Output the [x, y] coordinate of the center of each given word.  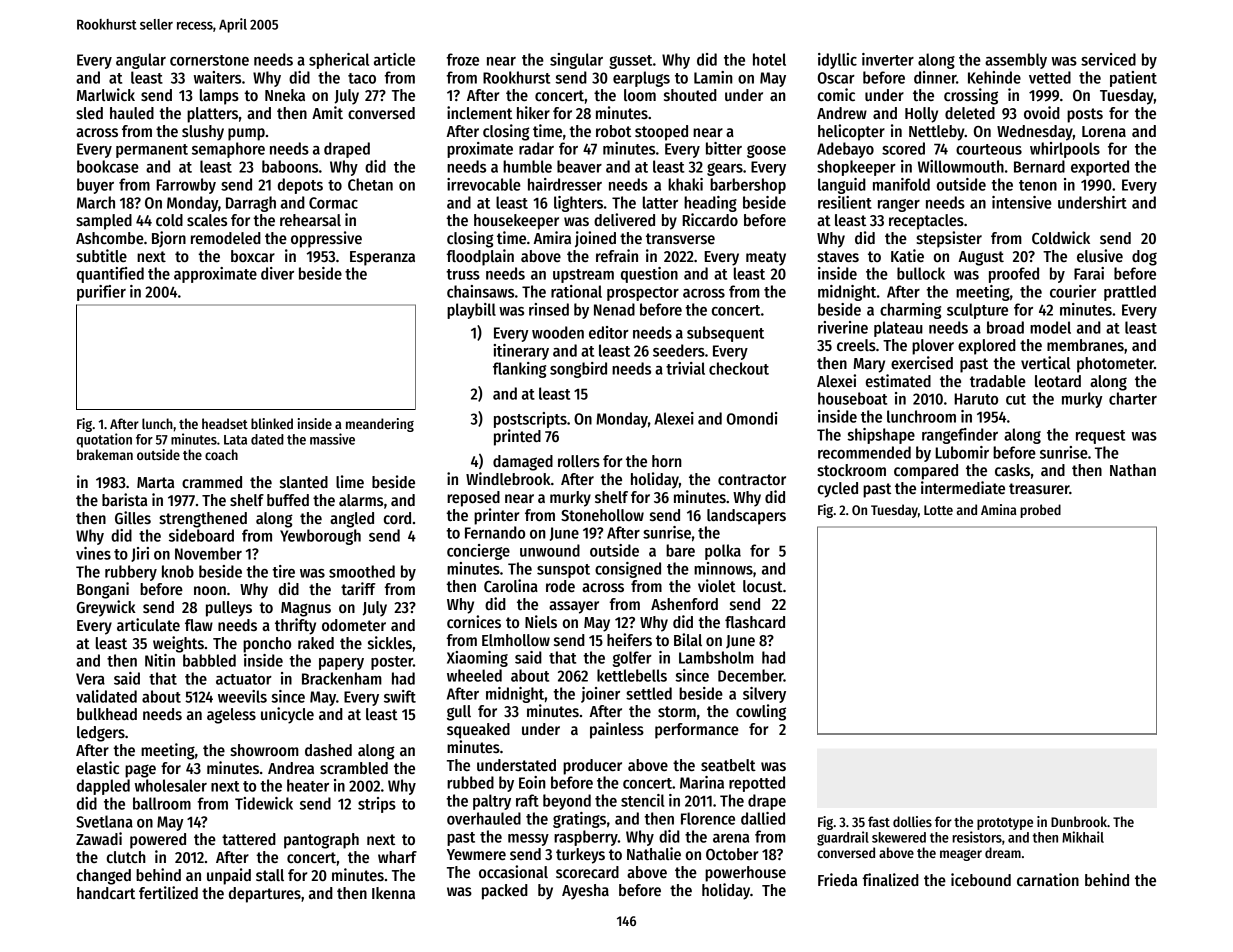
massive [332, 439]
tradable [998, 381]
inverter [888, 59]
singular [576, 61]
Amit [327, 112]
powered [158, 841]
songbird [578, 370]
